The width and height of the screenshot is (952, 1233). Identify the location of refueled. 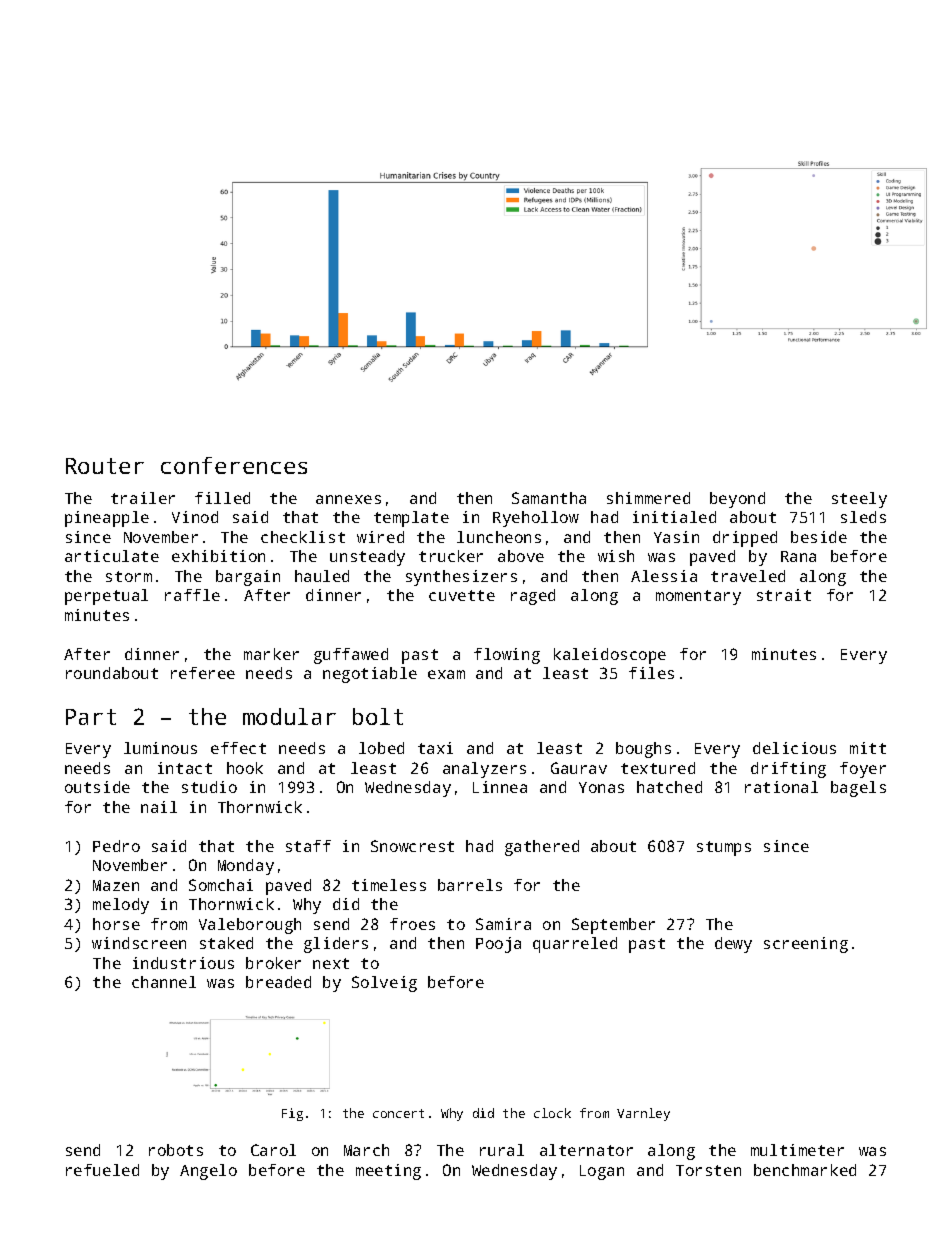
(102, 1170).
